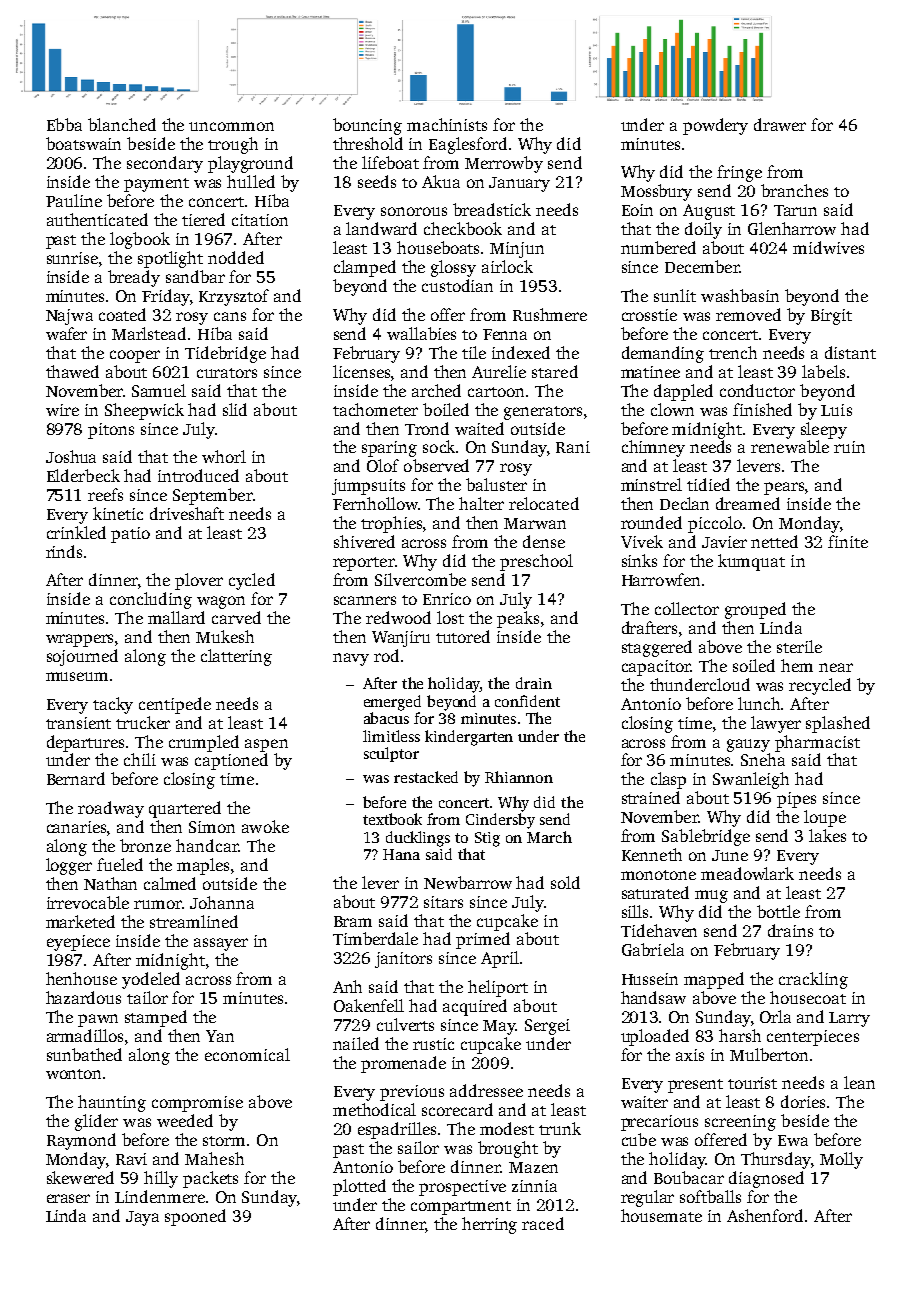 The image size is (924, 1308). What do you see at coordinates (64, 551) in the screenshot?
I see `rinds` at bounding box center [64, 551].
